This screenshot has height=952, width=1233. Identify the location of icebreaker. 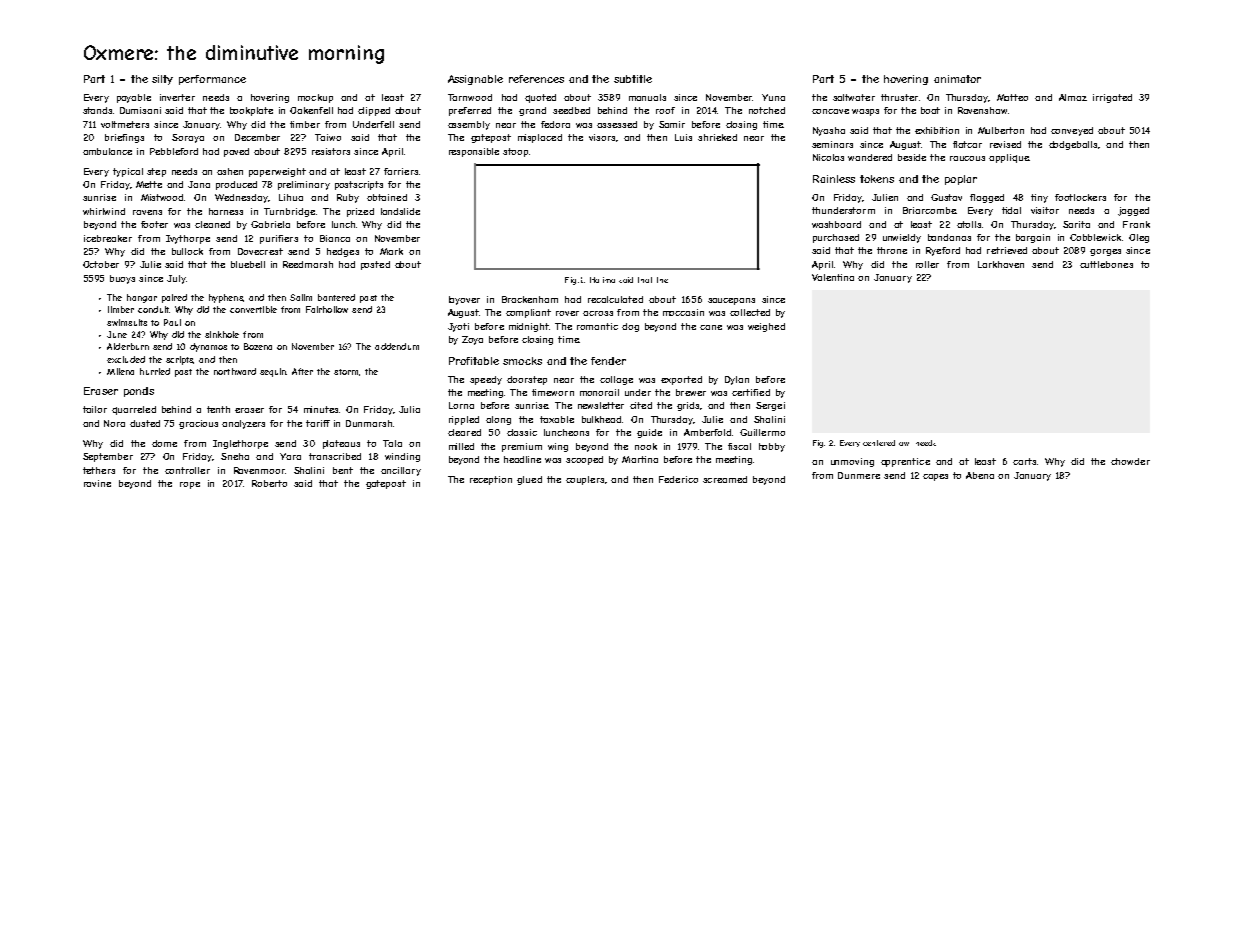
(108, 238).
